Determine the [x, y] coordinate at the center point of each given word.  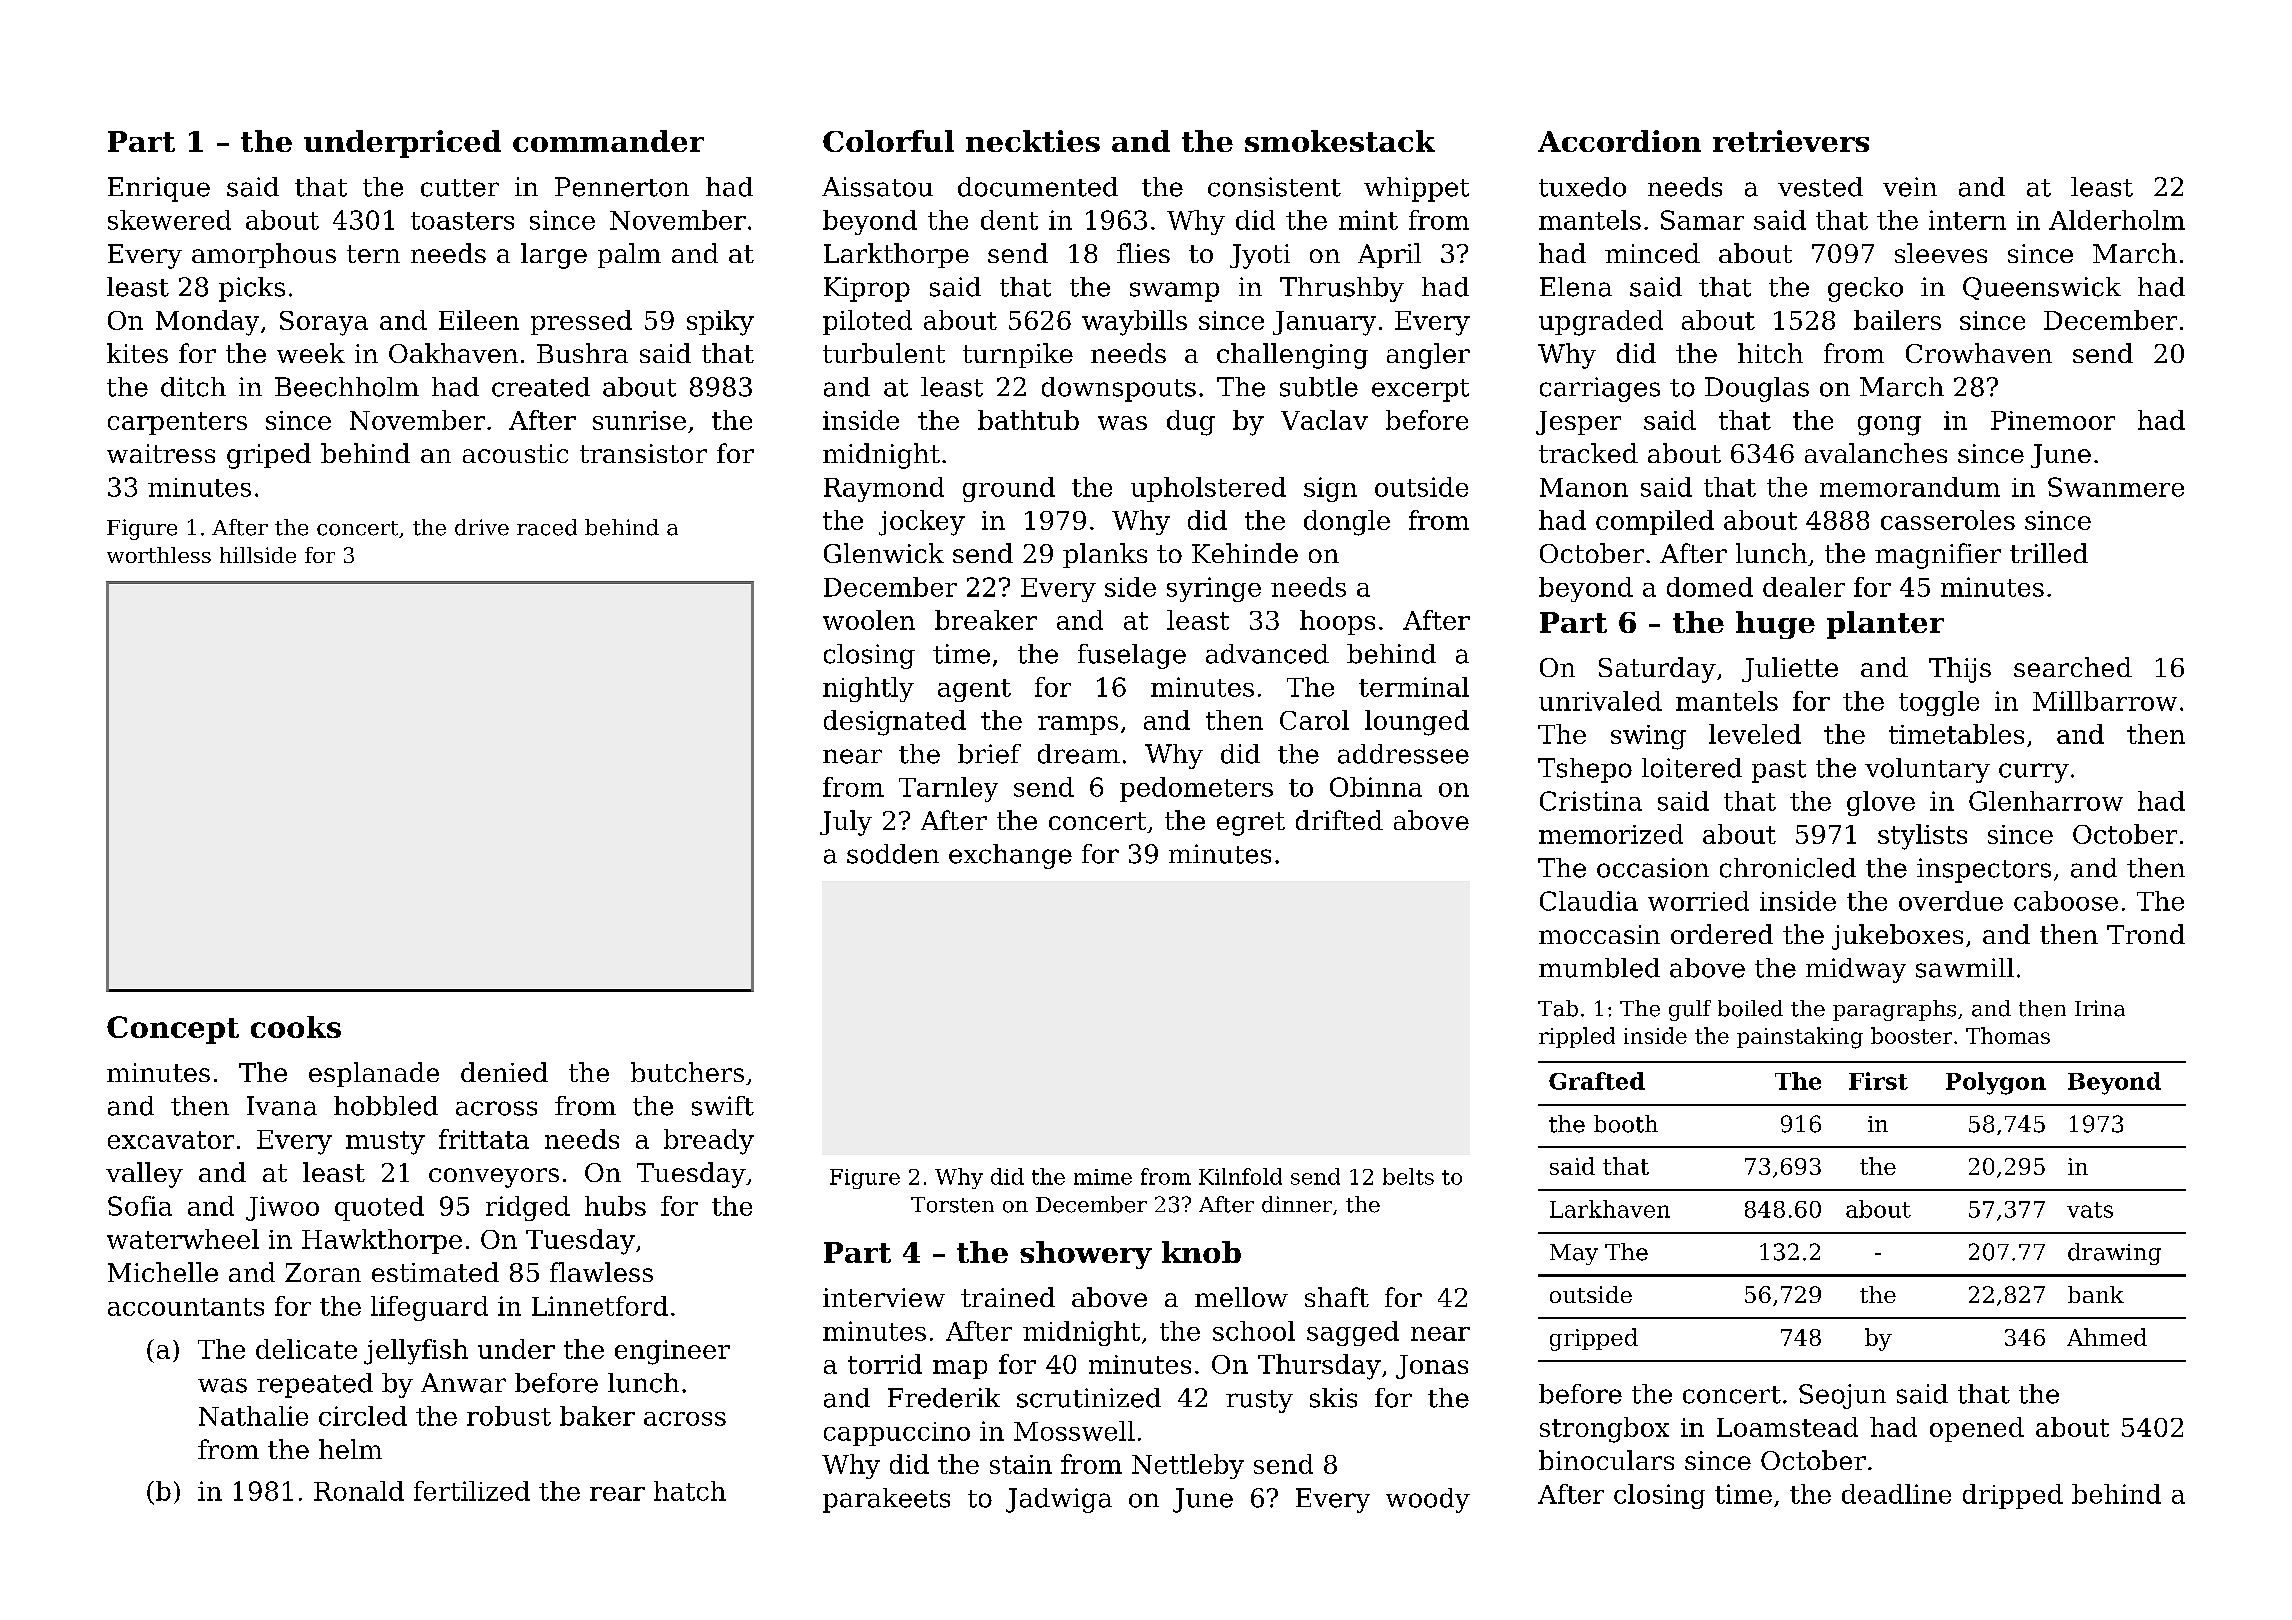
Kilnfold [1240, 1176]
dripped [2013, 1496]
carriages [1600, 389]
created [541, 387]
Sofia [140, 1206]
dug [1191, 423]
